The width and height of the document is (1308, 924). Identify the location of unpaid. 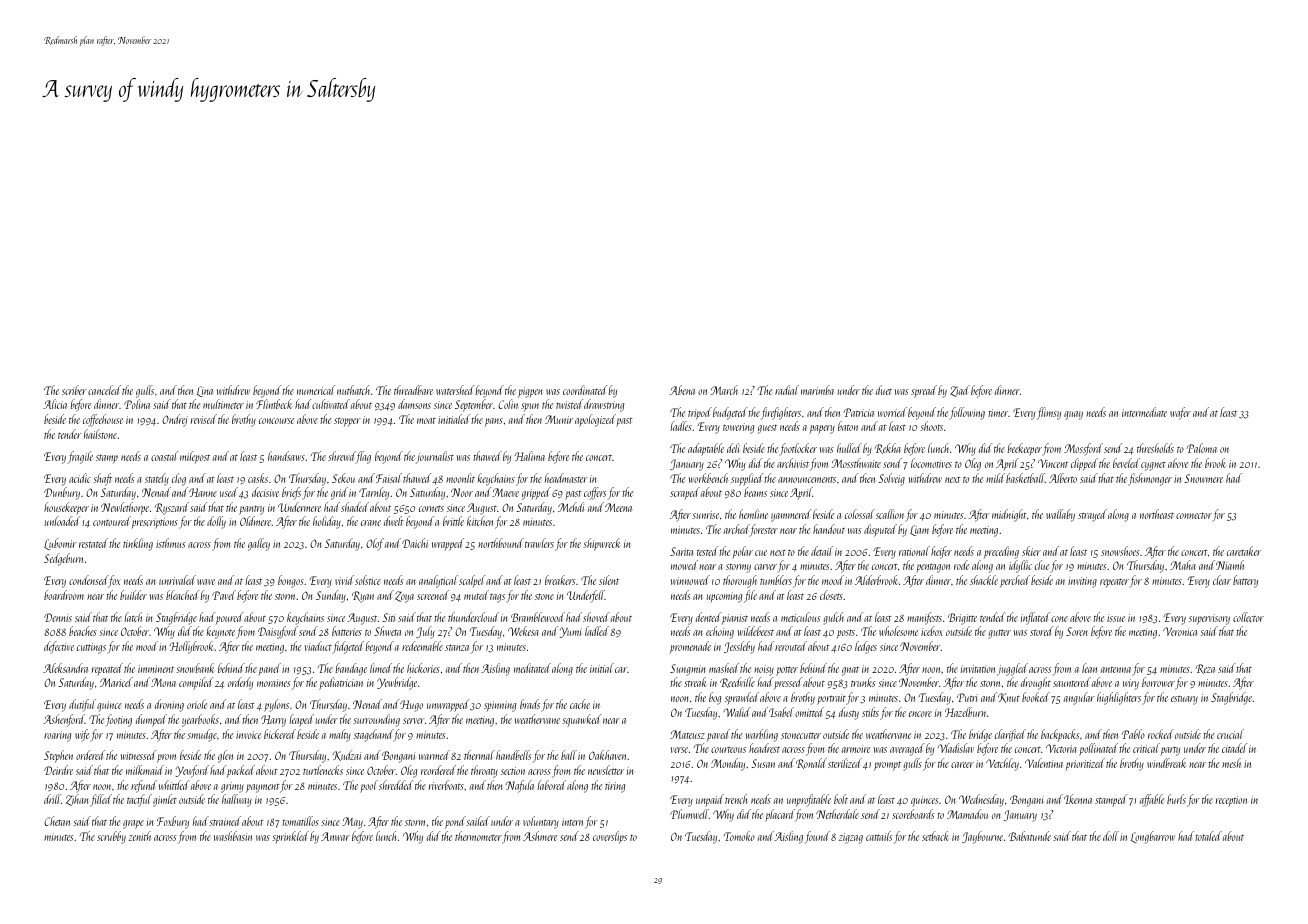
(710, 800).
